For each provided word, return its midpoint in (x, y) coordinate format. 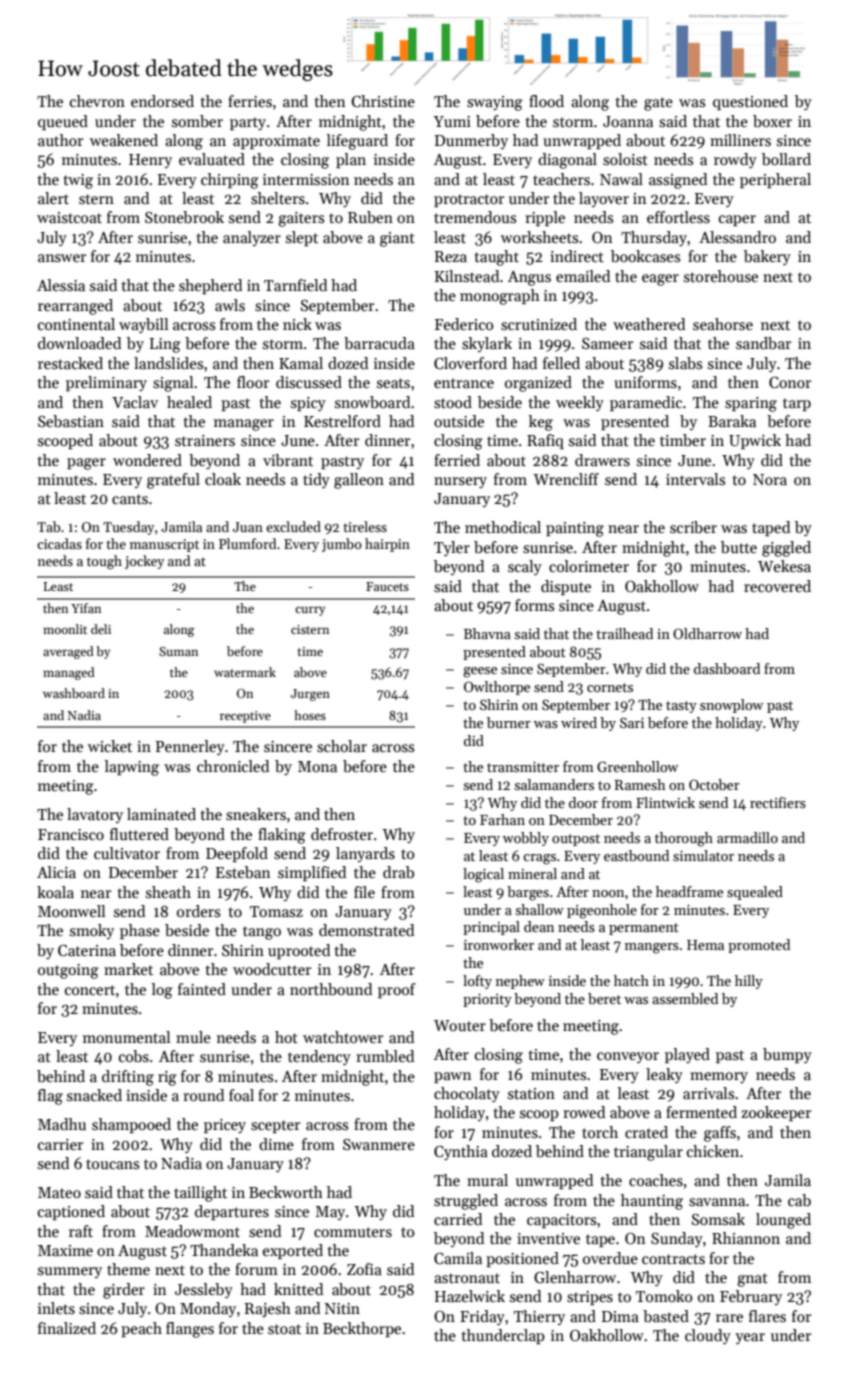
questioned (750, 102)
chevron (97, 101)
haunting (652, 1202)
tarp (797, 404)
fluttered (139, 834)
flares (767, 1316)
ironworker (499, 944)
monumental (126, 1037)
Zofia (364, 1269)
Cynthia (461, 1152)
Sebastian (71, 421)
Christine (383, 101)
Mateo (59, 1192)
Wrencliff (566, 479)
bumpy (787, 1056)
